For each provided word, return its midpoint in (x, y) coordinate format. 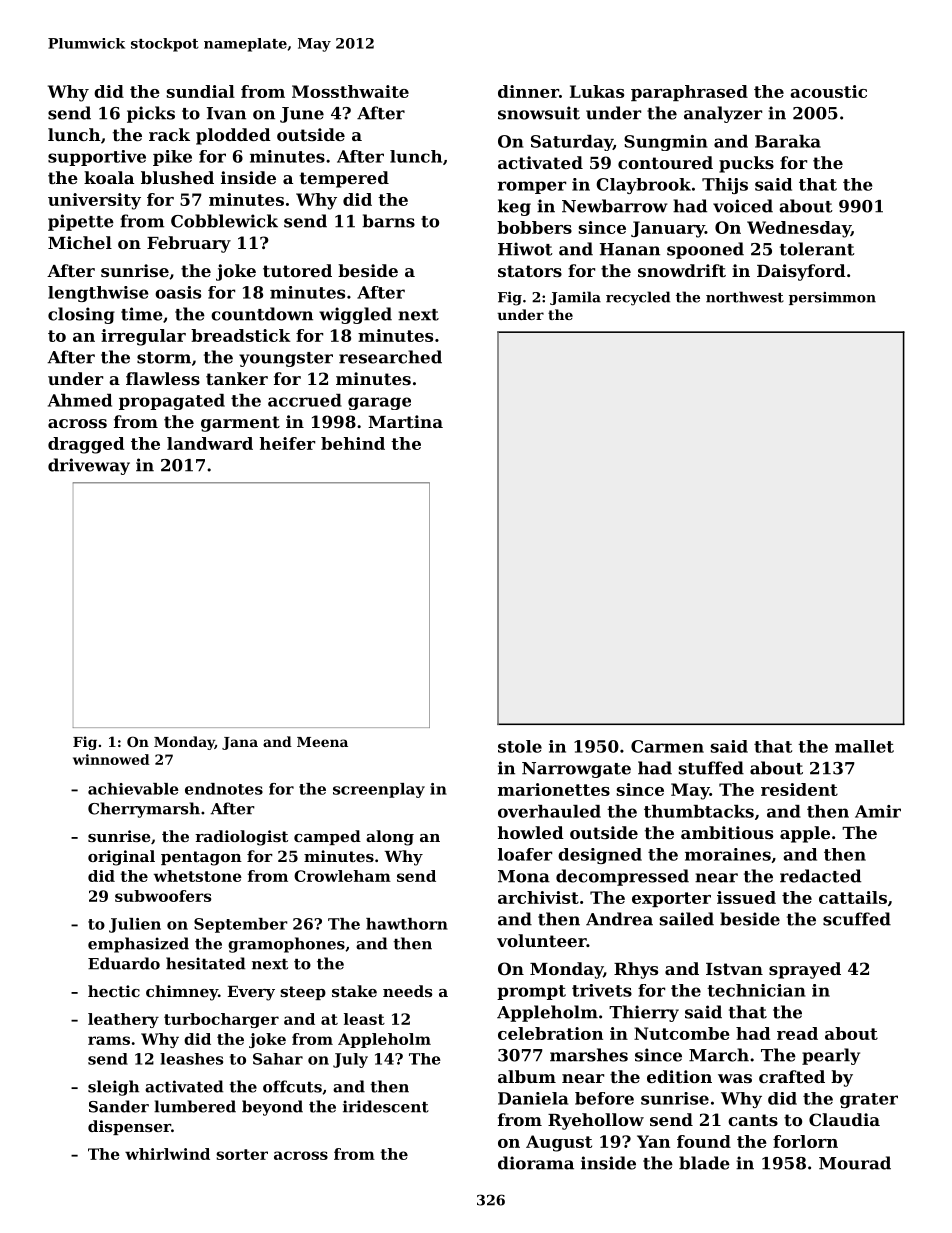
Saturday (572, 143)
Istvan (734, 969)
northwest (745, 297)
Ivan (226, 113)
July (350, 1060)
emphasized (138, 945)
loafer (525, 854)
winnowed (111, 759)
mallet (864, 746)
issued (746, 897)
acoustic (828, 91)
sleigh (113, 1088)
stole (520, 746)
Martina (405, 421)
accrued (305, 400)
